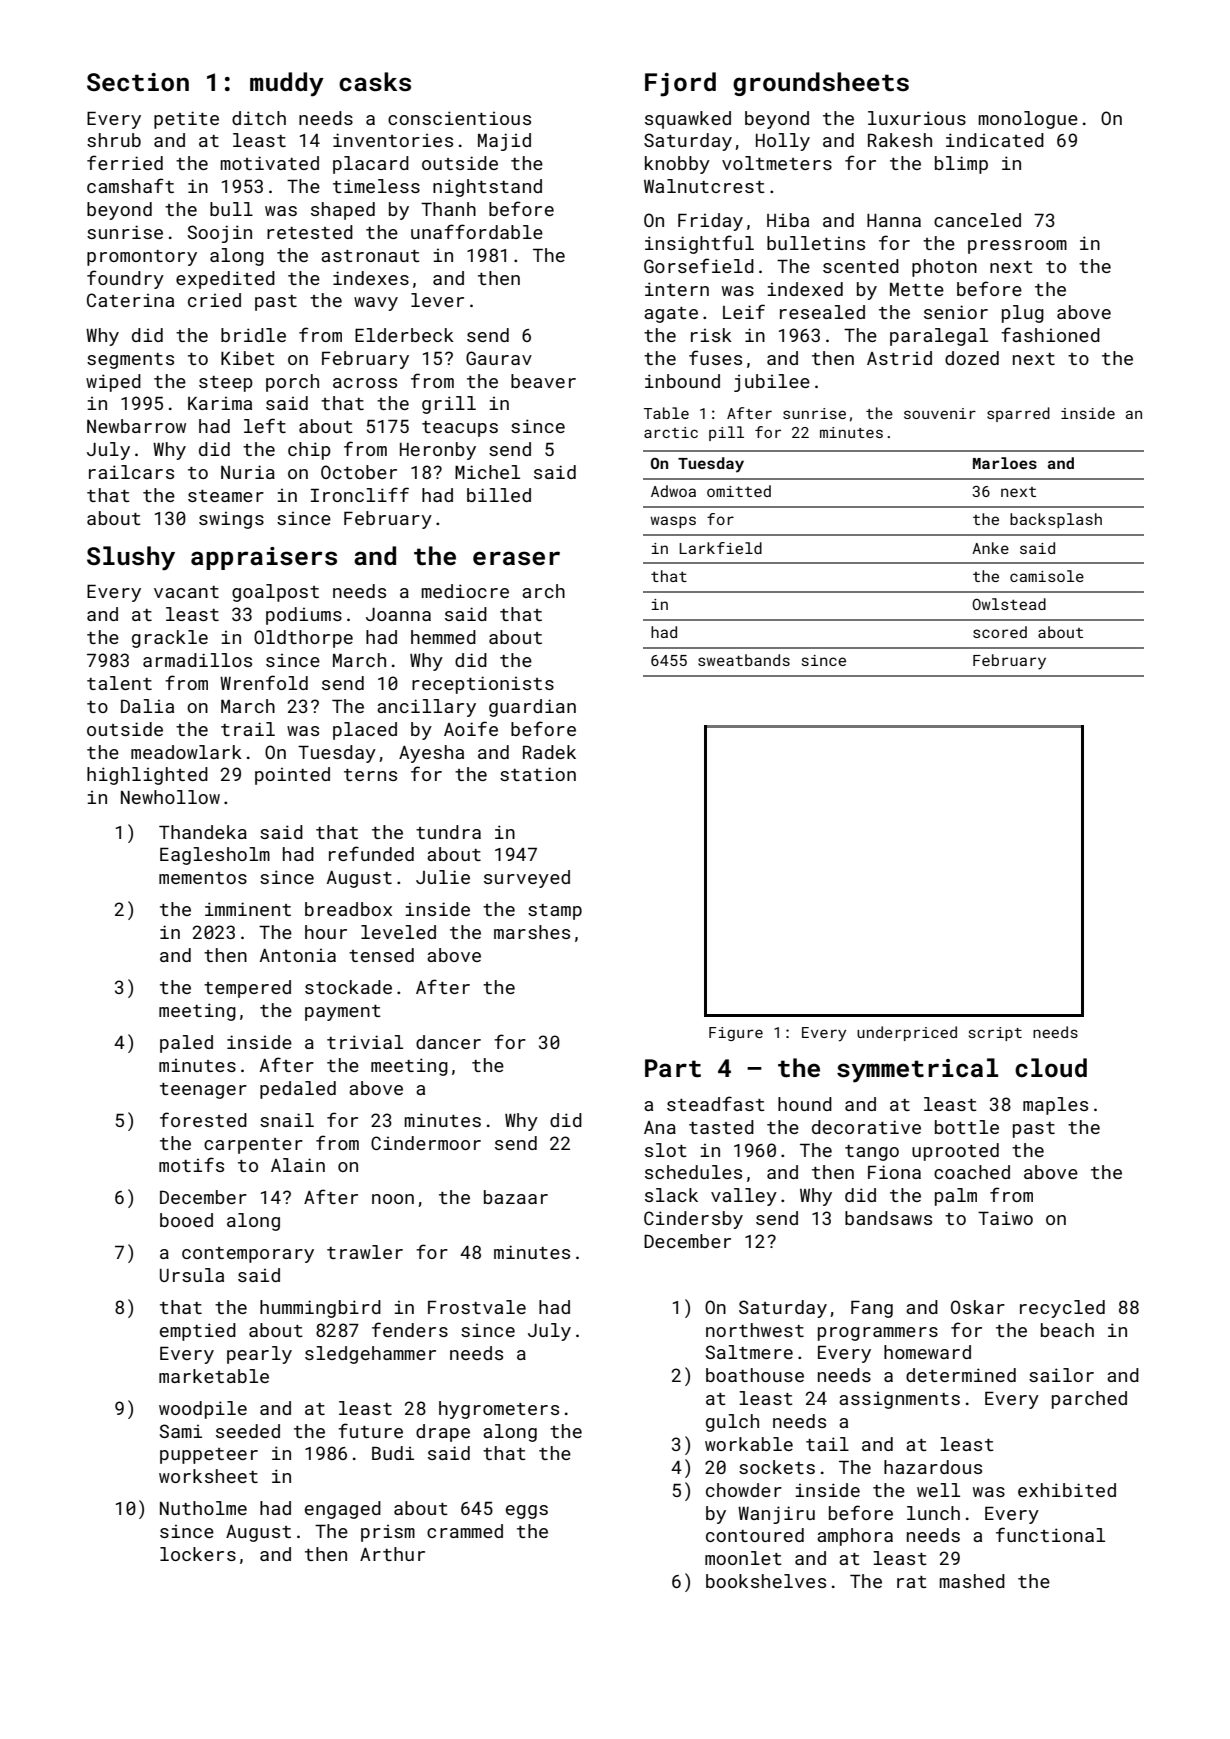 This document has width=1230, height=1739. What do you see at coordinates (477, 1307) in the document?
I see `Frostvale` at bounding box center [477, 1307].
